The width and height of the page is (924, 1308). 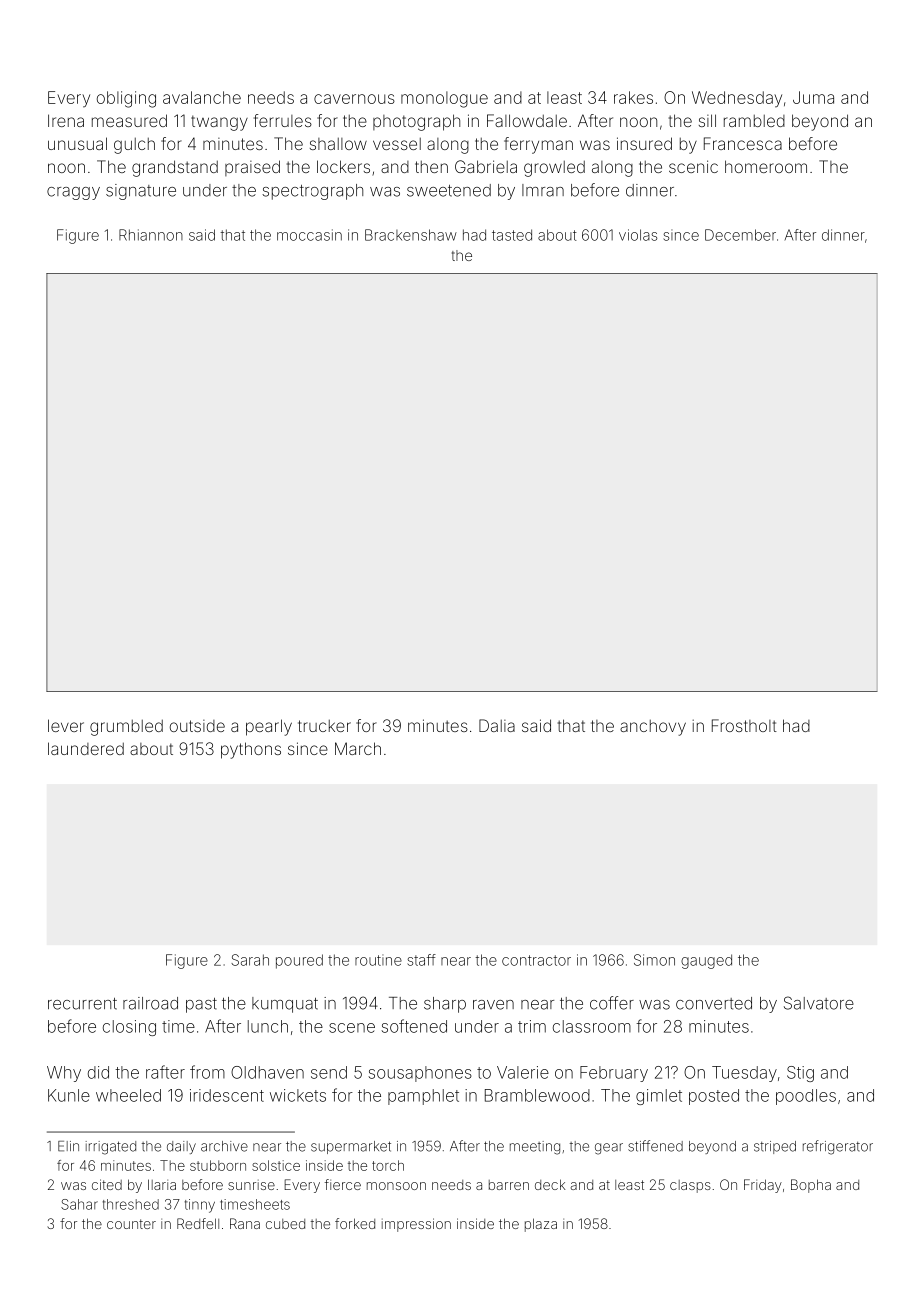 I want to click on anchovy, so click(x=653, y=728).
